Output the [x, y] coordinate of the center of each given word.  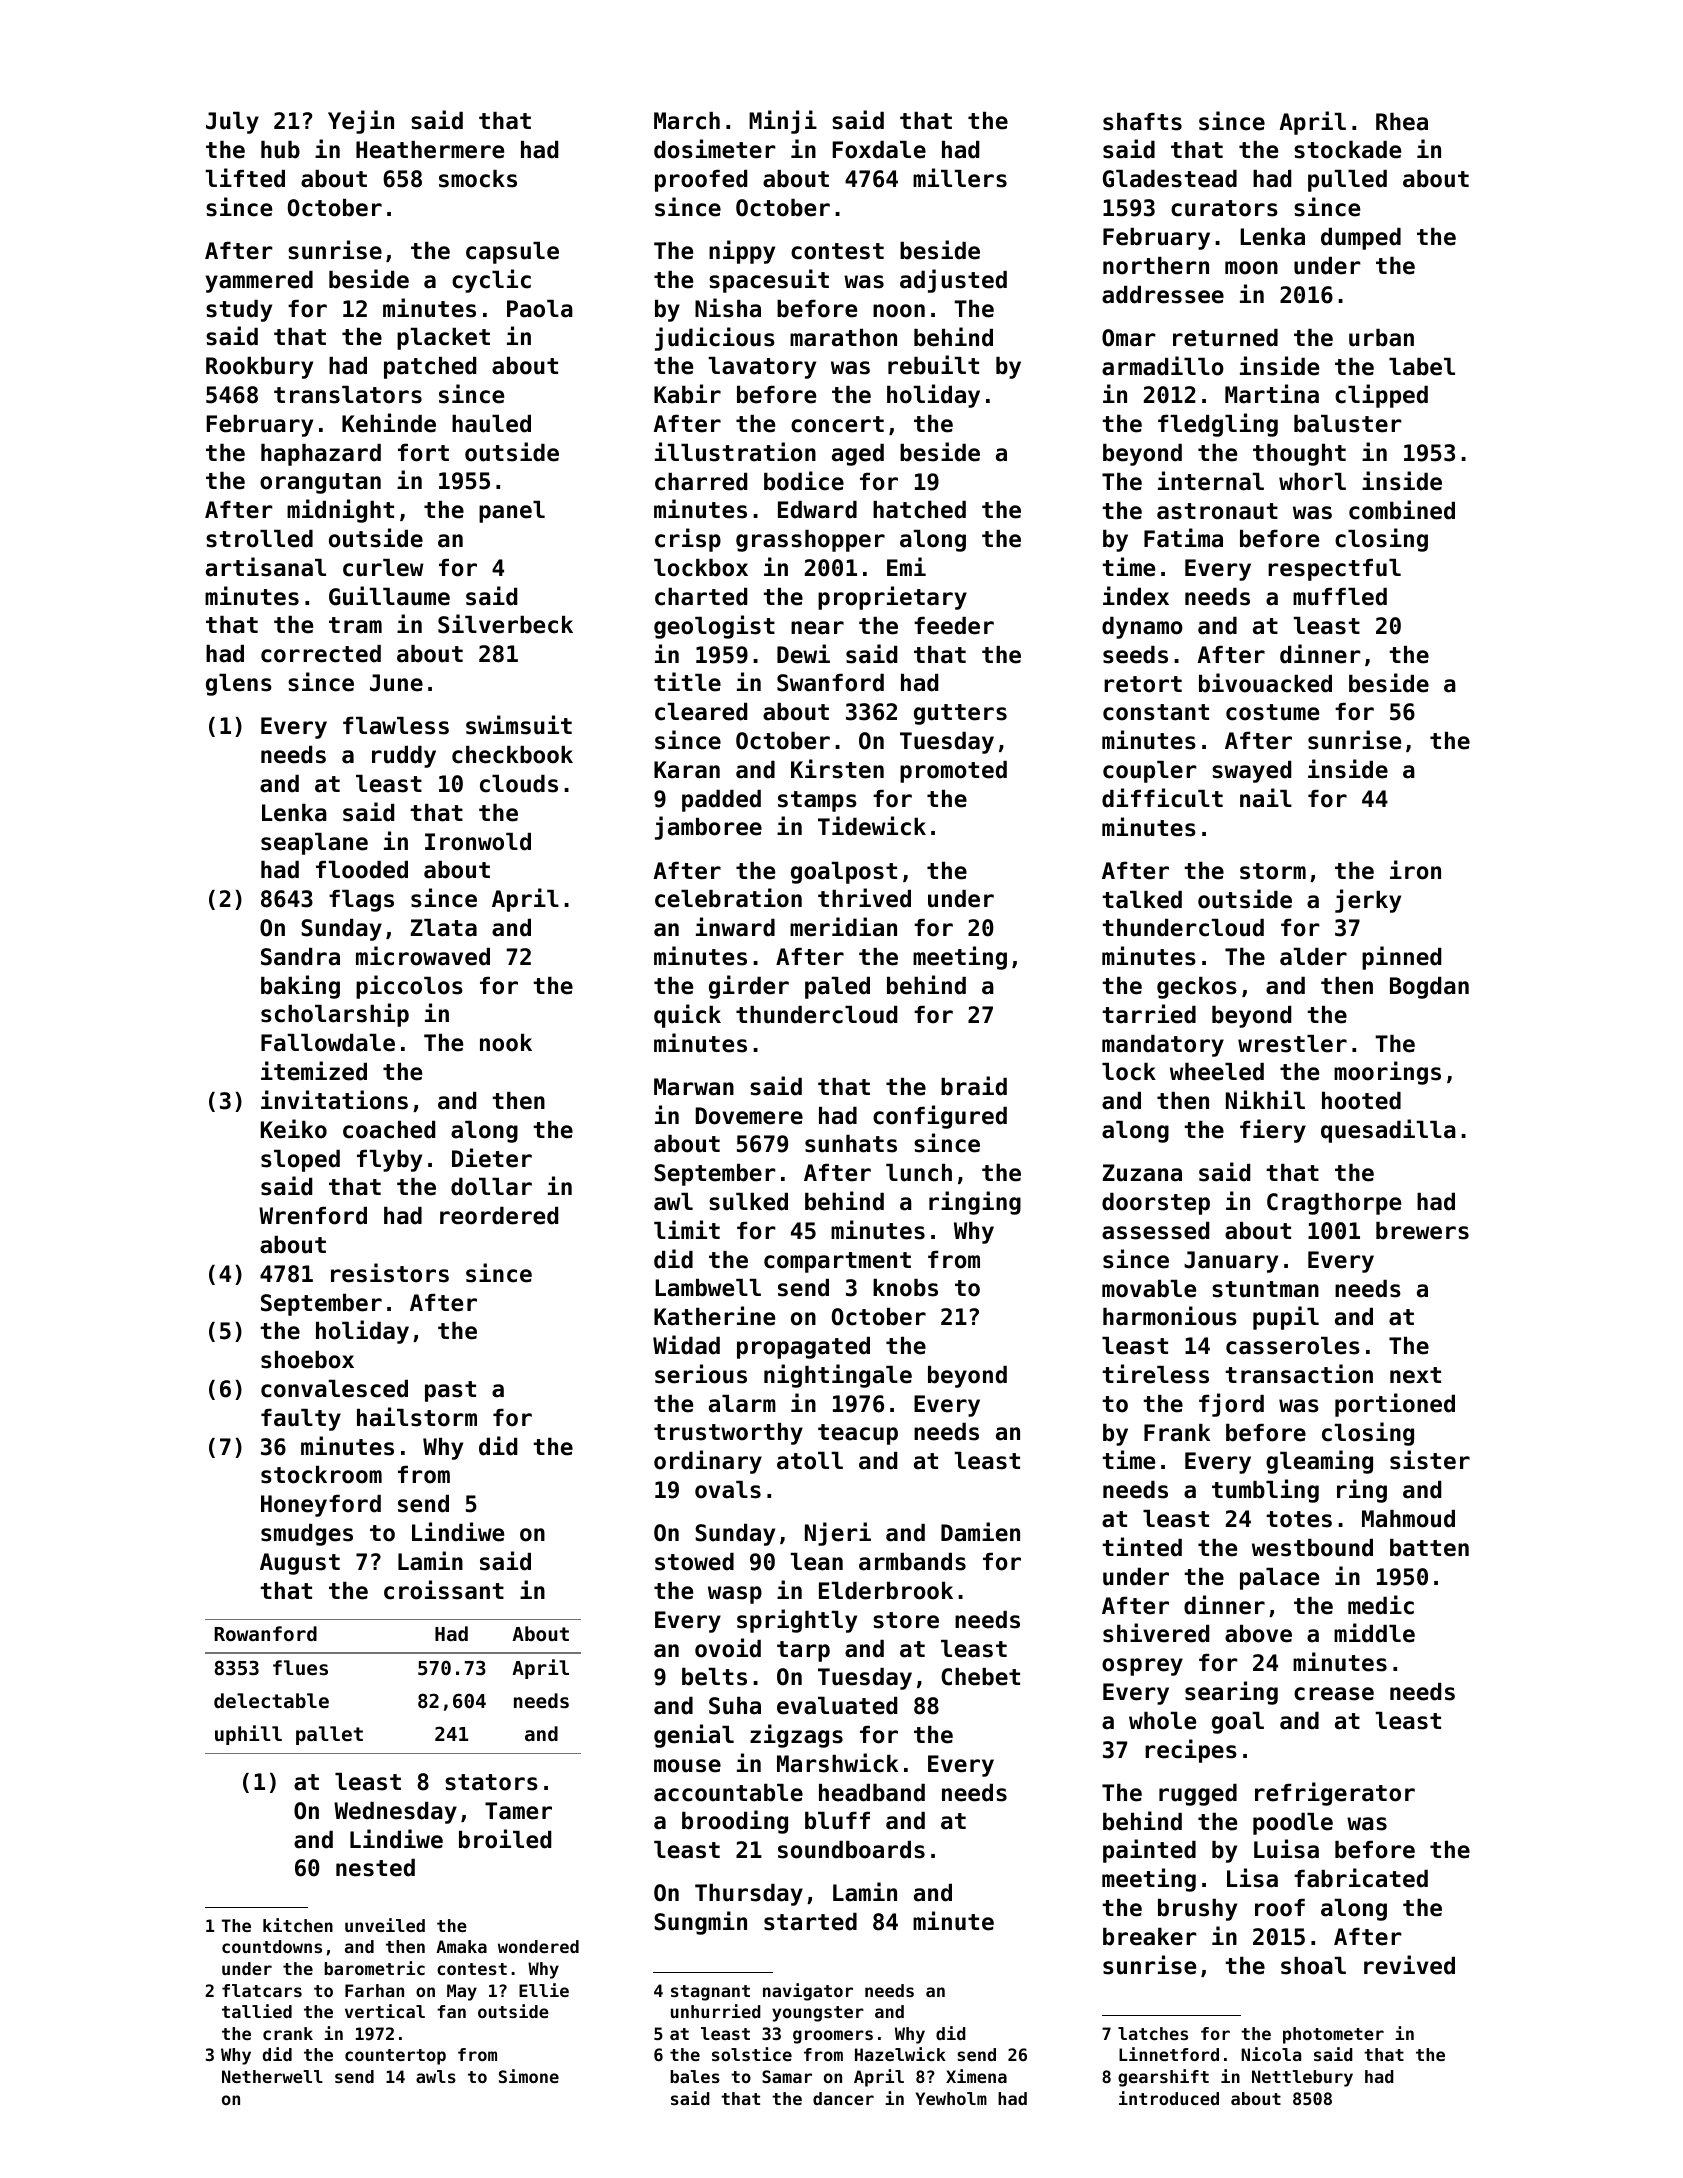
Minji [783, 122]
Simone [529, 2076]
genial [694, 1736]
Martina [1272, 394]
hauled [491, 424]
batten [1429, 1548]
